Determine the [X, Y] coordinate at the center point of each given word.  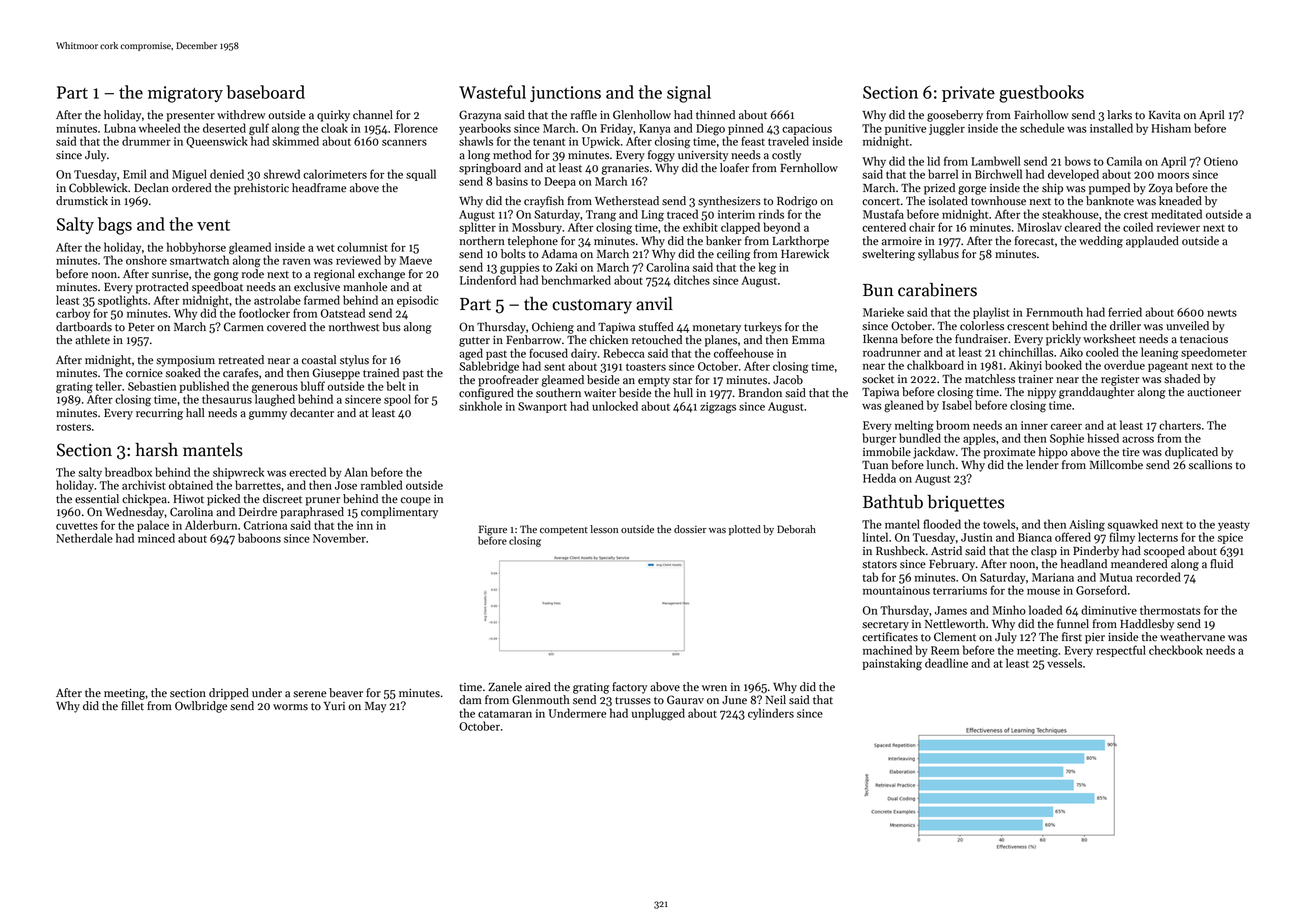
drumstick [82, 201]
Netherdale [84, 538]
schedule [1042, 128]
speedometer [1214, 353]
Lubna [120, 128]
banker [724, 241]
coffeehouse [744, 353]
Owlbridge [201, 707]
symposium [185, 361]
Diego [710, 130]
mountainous [896, 590]
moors [1173, 175]
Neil [776, 699]
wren [714, 688]
